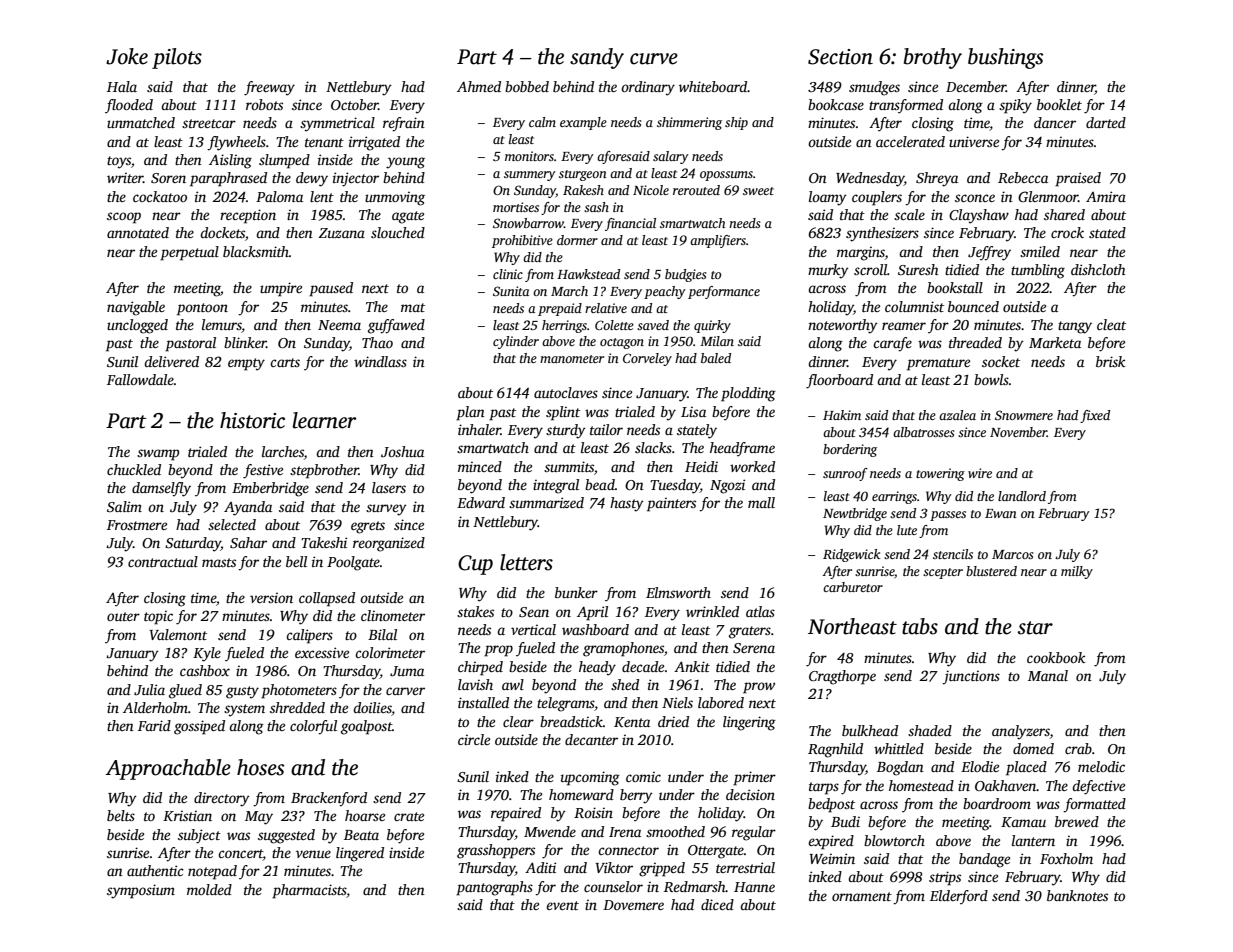 The width and height of the document is (1233, 952). What do you see at coordinates (1111, 324) in the document?
I see `cleat` at bounding box center [1111, 324].
